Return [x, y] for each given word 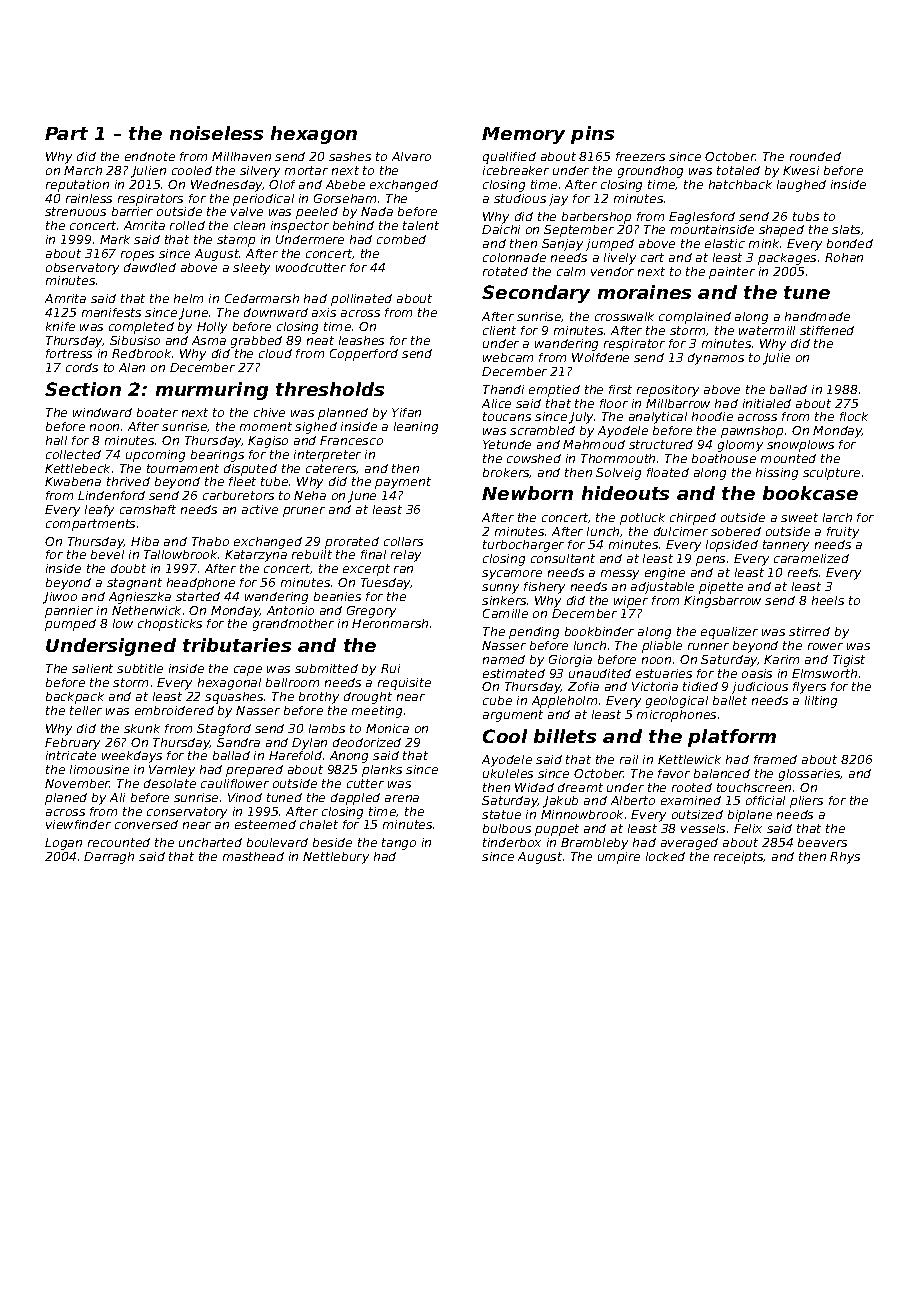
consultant [563, 558]
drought [368, 698]
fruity [843, 533]
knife [60, 326]
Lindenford [111, 495]
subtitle [140, 668]
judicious [760, 688]
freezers [640, 156]
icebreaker [516, 170]
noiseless [216, 133]
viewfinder [78, 824]
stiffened [827, 330]
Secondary [536, 294]
